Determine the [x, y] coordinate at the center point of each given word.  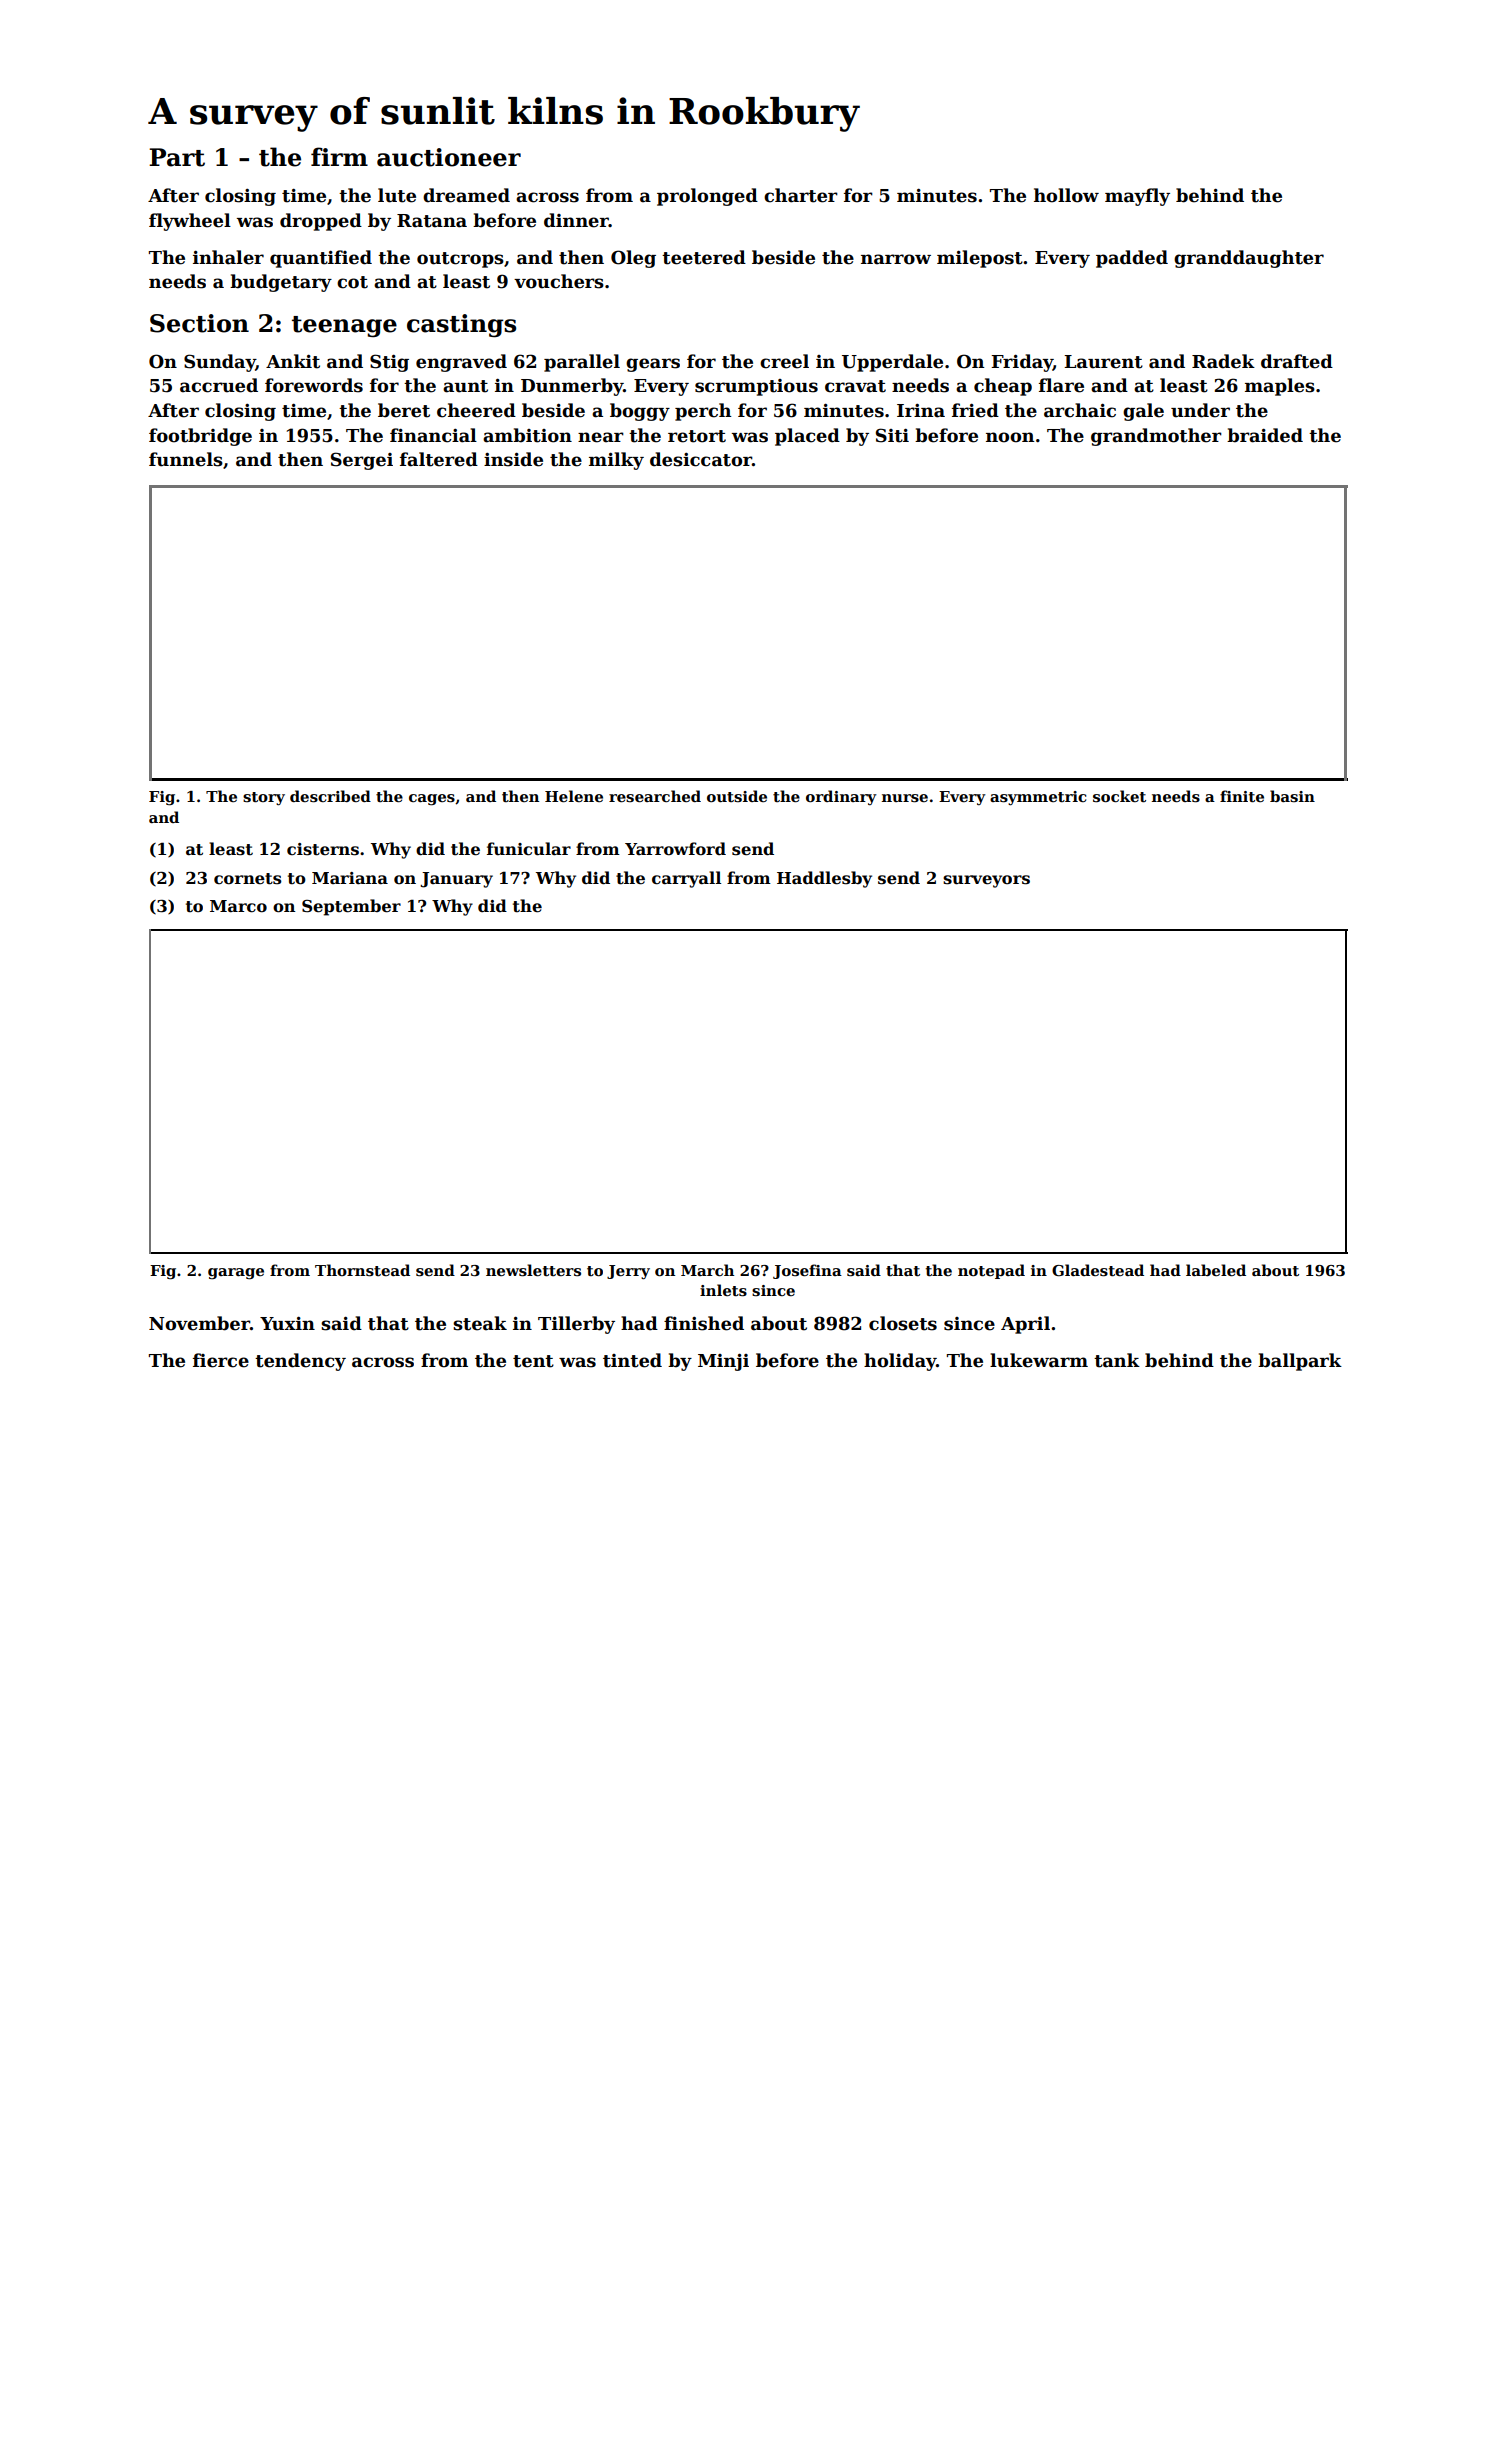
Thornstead [362, 1270]
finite [1242, 796]
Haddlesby [824, 879]
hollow [1066, 195]
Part [177, 157]
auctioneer [449, 157]
